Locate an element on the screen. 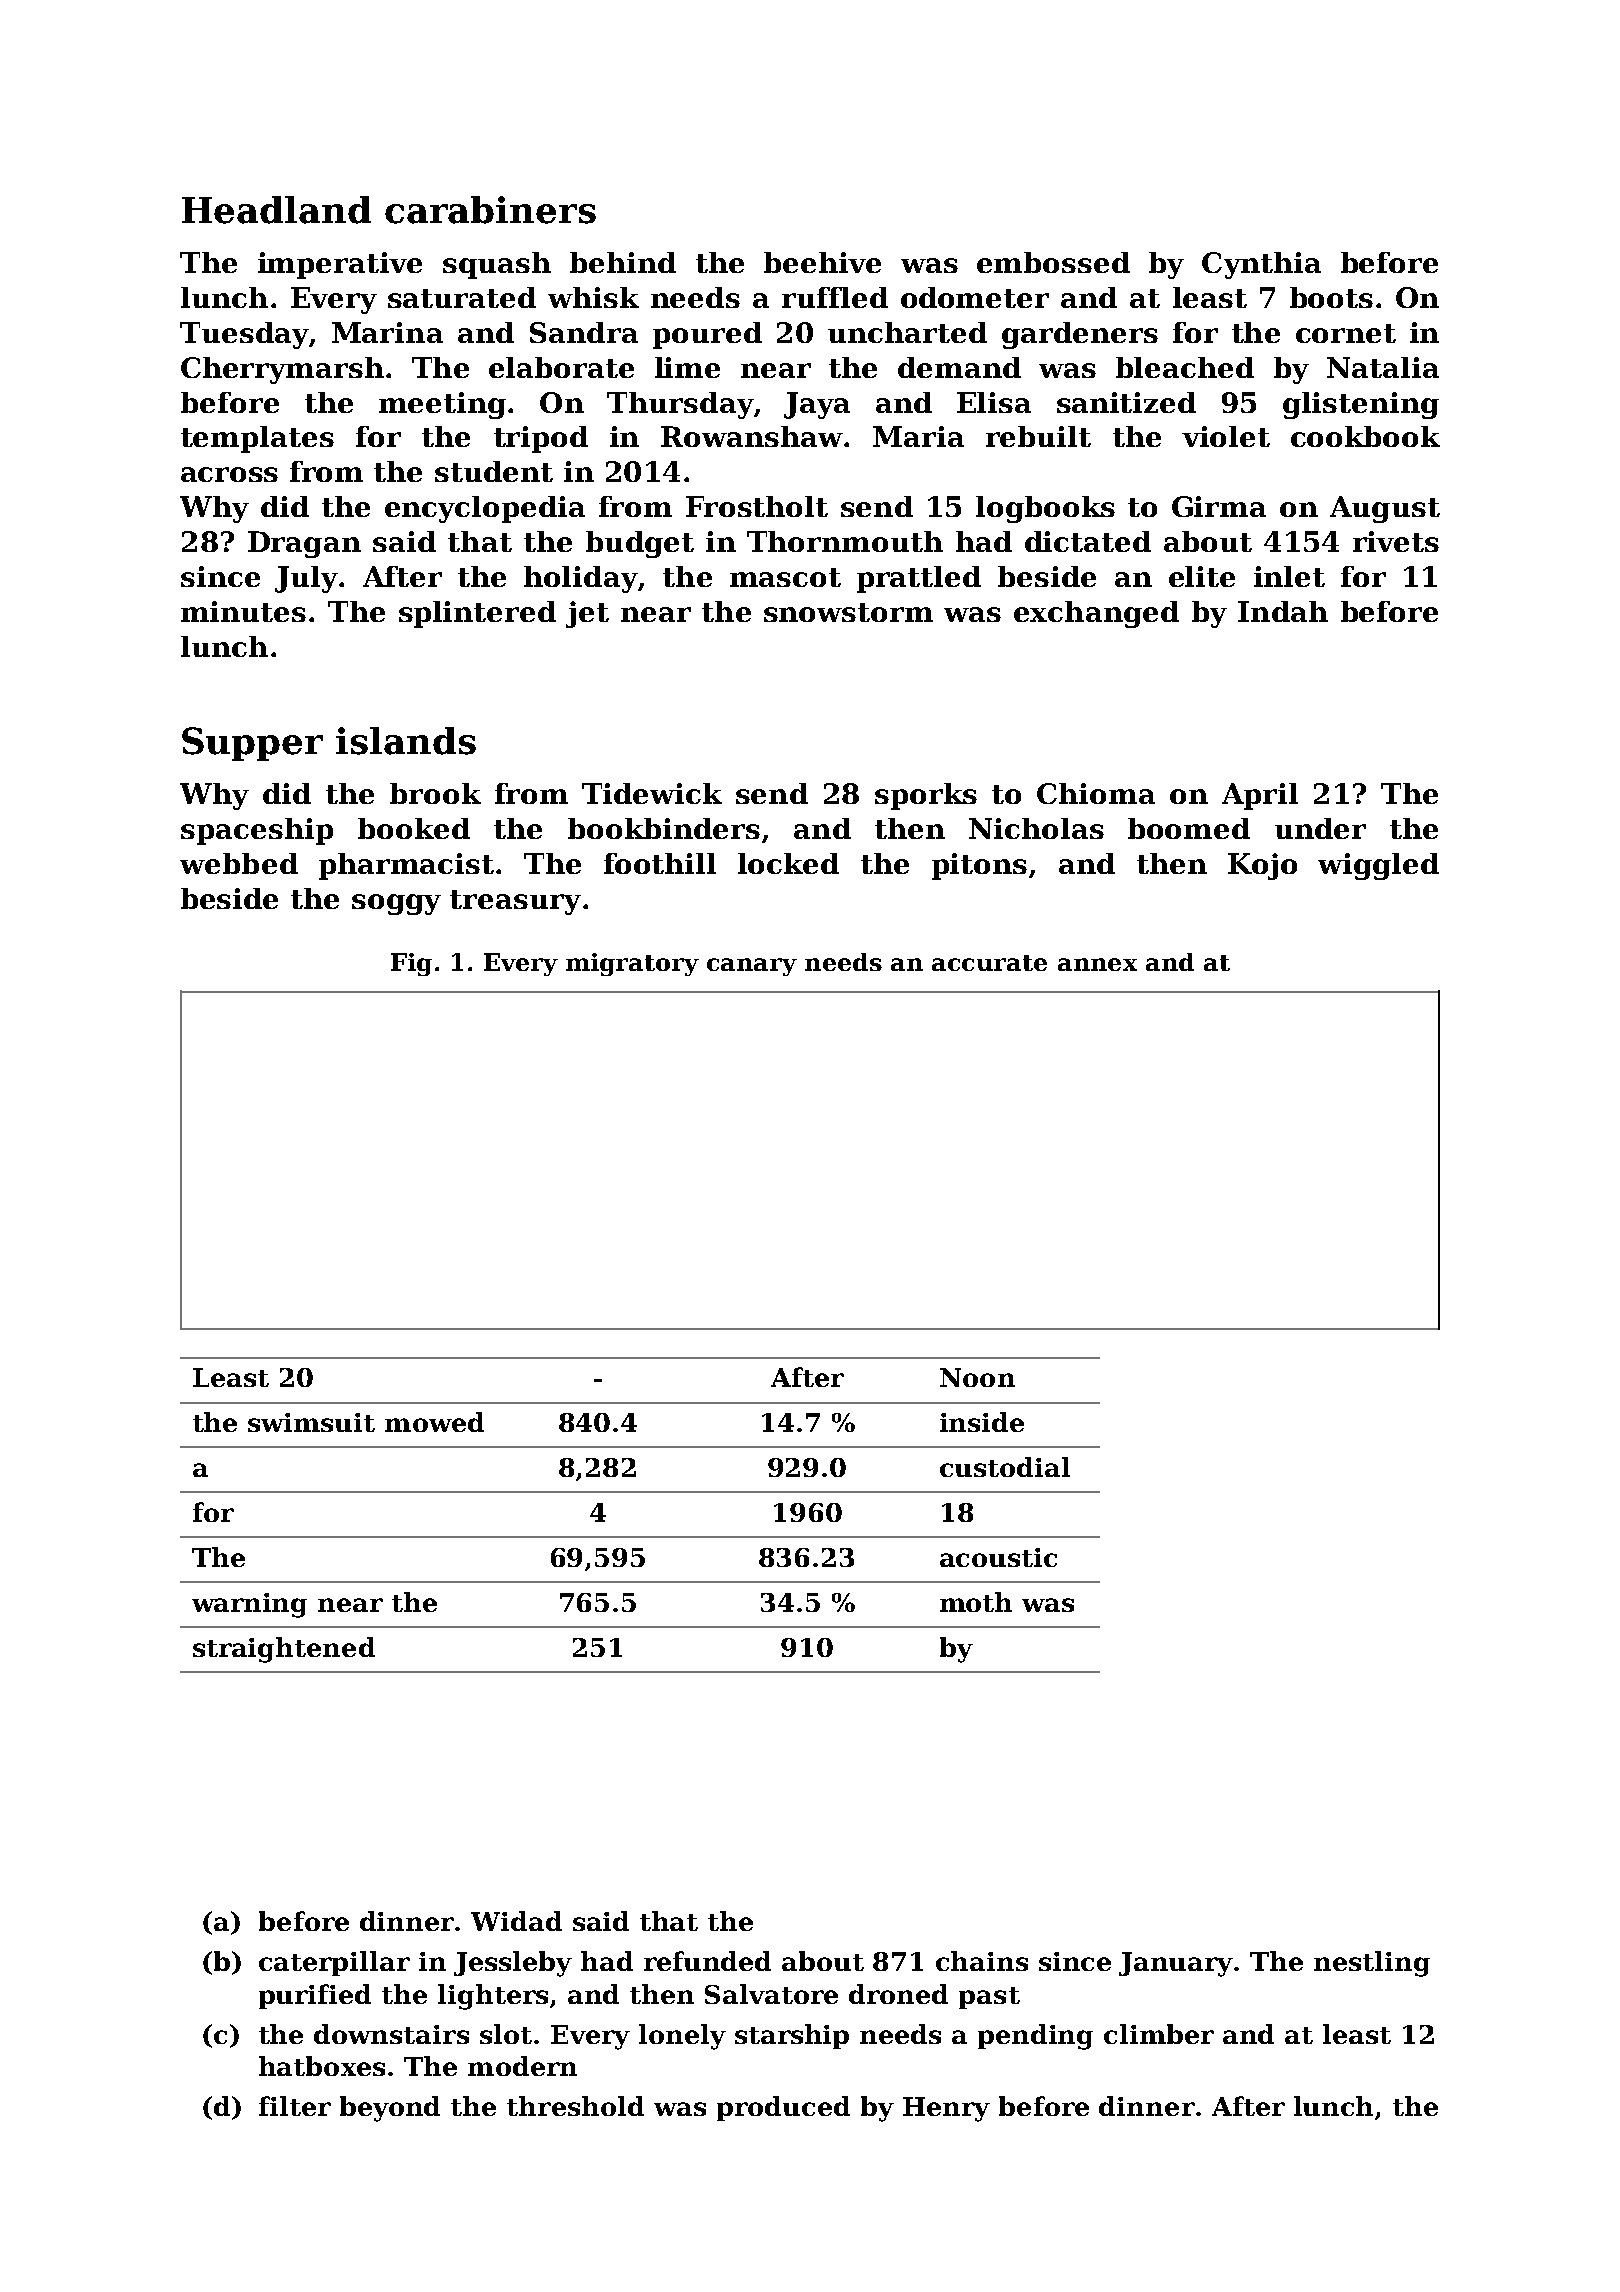 This screenshot has width=1620, height=2292. wiggled is located at coordinates (1378, 866).
